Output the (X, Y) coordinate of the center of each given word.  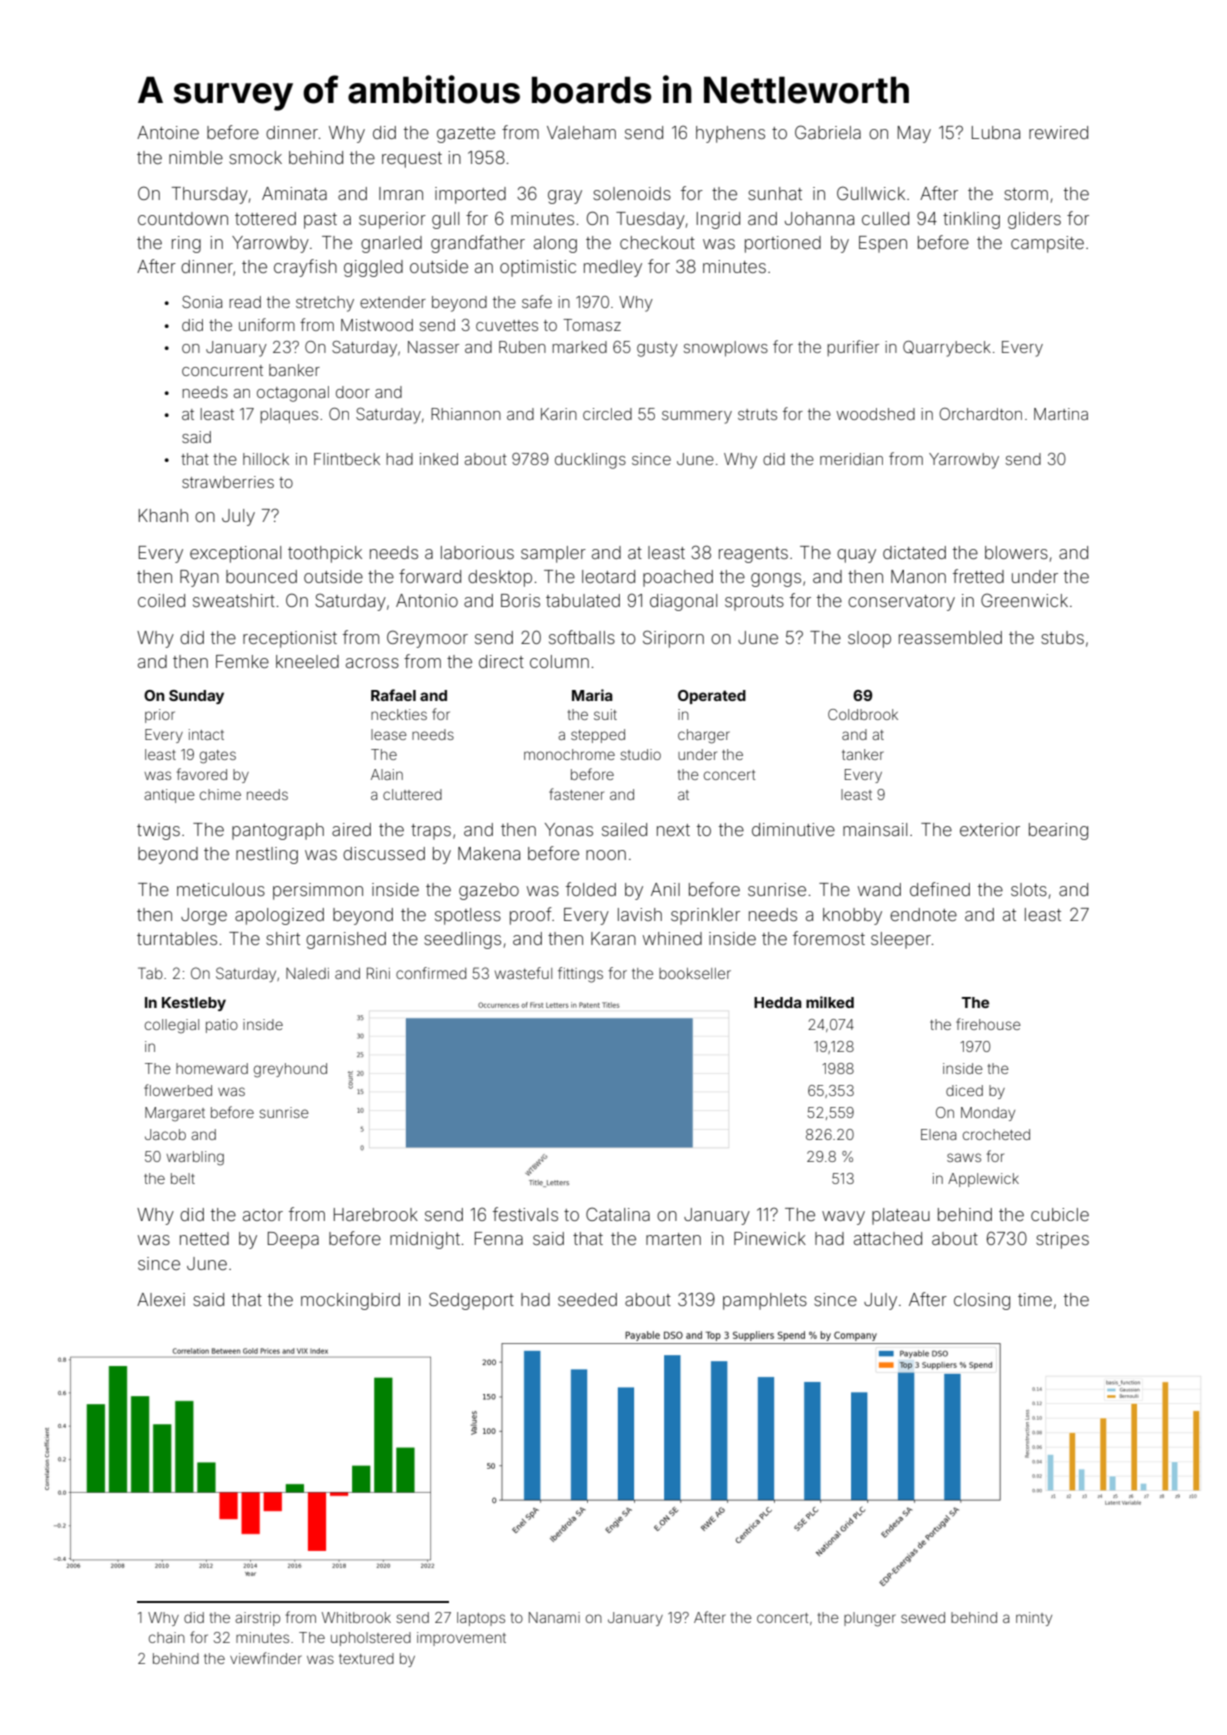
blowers (1016, 552)
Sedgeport (471, 1301)
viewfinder (266, 1658)
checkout (657, 242)
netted (204, 1238)
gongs (776, 580)
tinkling (971, 220)
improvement (461, 1639)
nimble (196, 157)
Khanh (163, 515)
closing (982, 1301)
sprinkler (705, 916)
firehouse (988, 1024)
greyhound (290, 1070)
